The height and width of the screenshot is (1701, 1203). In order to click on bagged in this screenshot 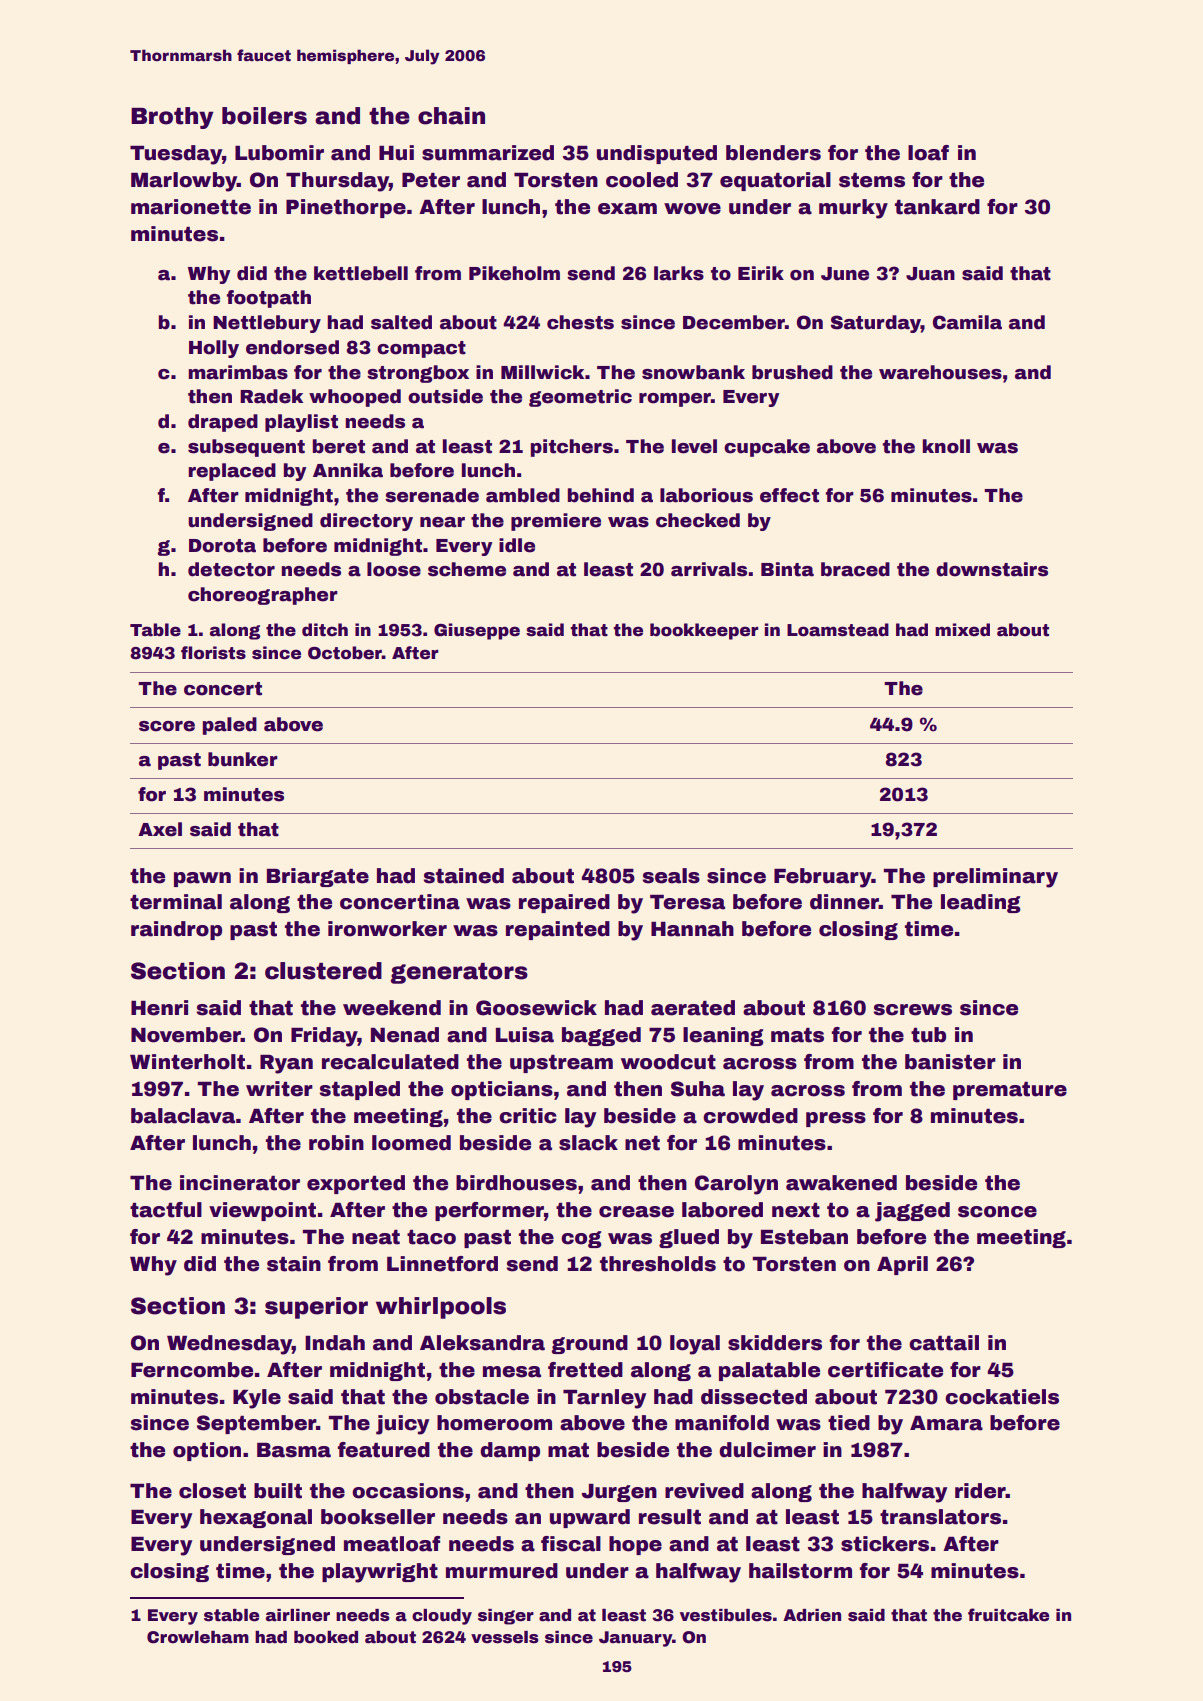, I will do `click(601, 1036)`.
